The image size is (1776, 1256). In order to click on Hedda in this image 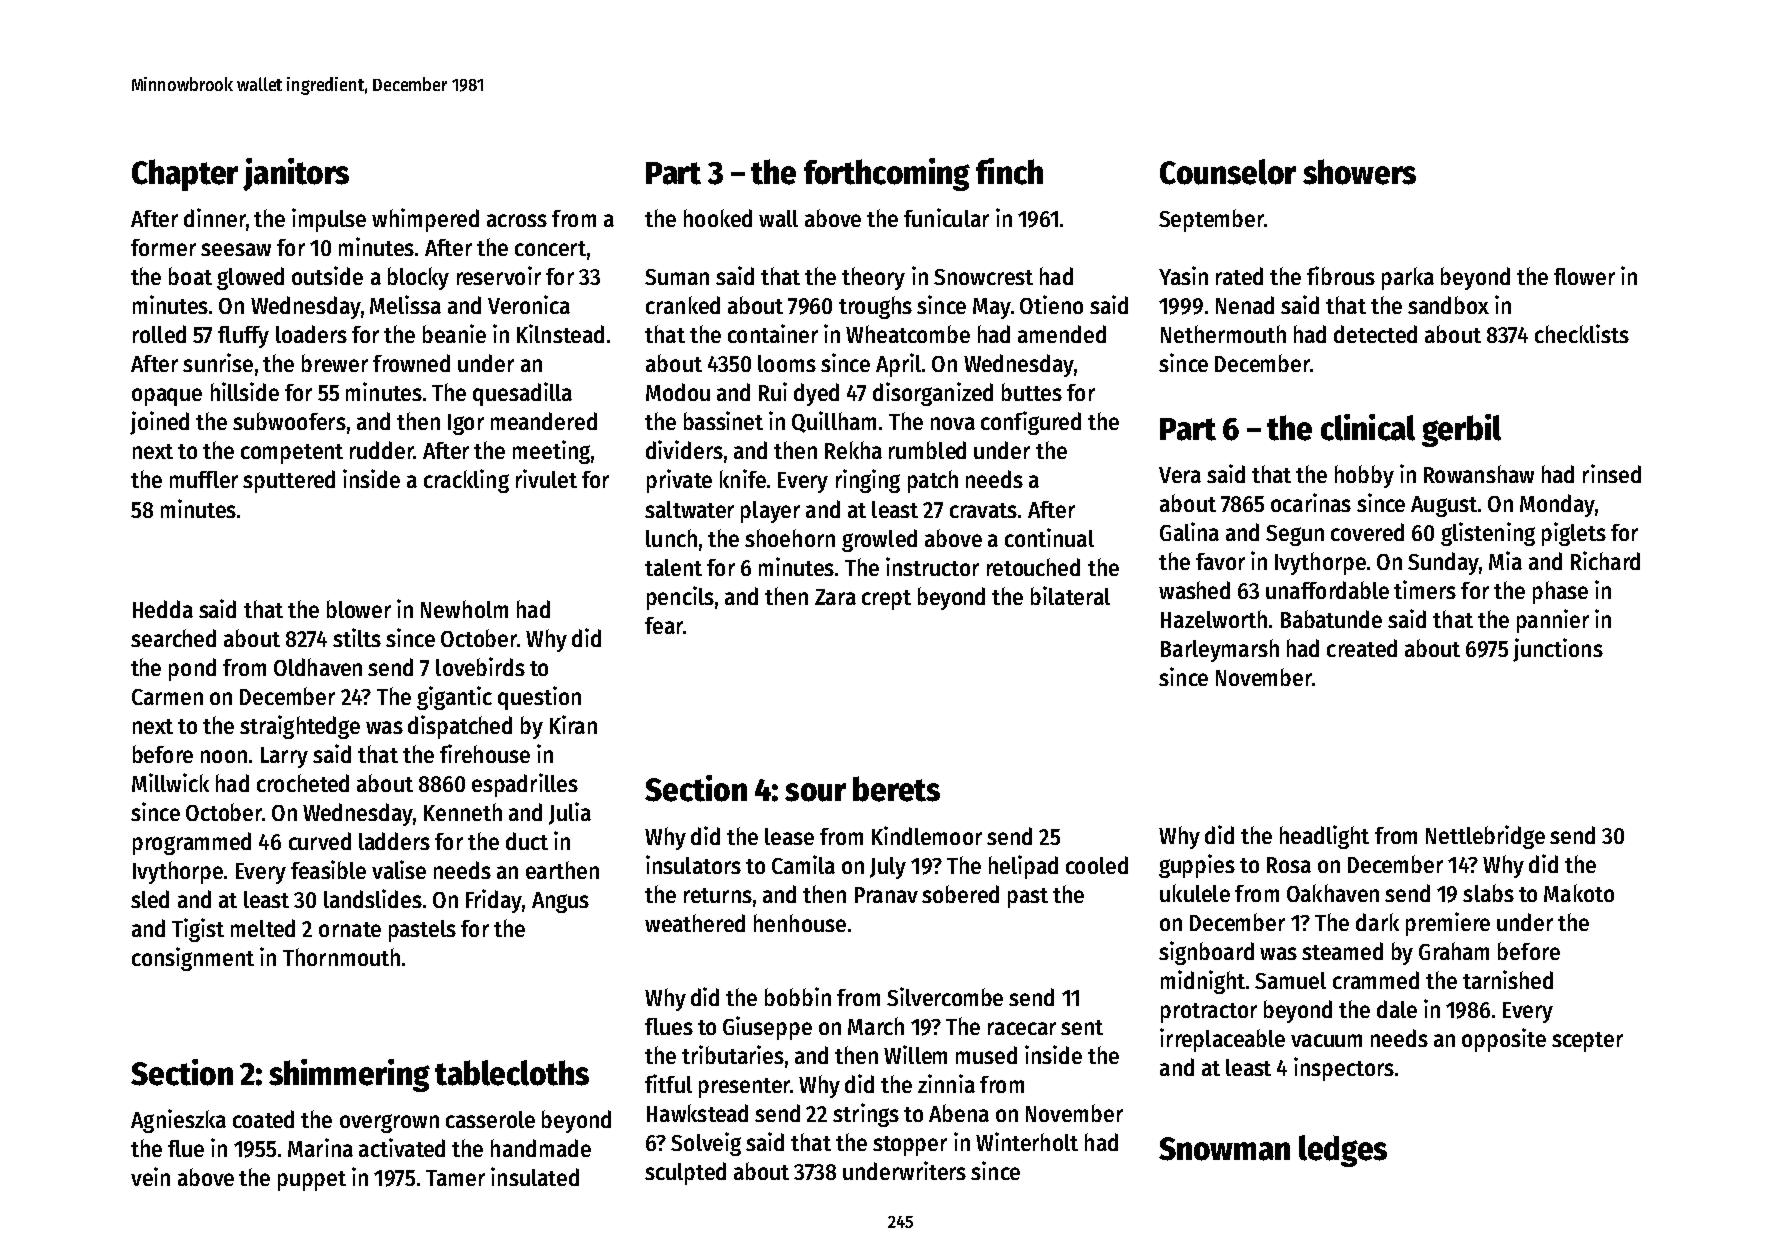, I will do `click(163, 609)`.
